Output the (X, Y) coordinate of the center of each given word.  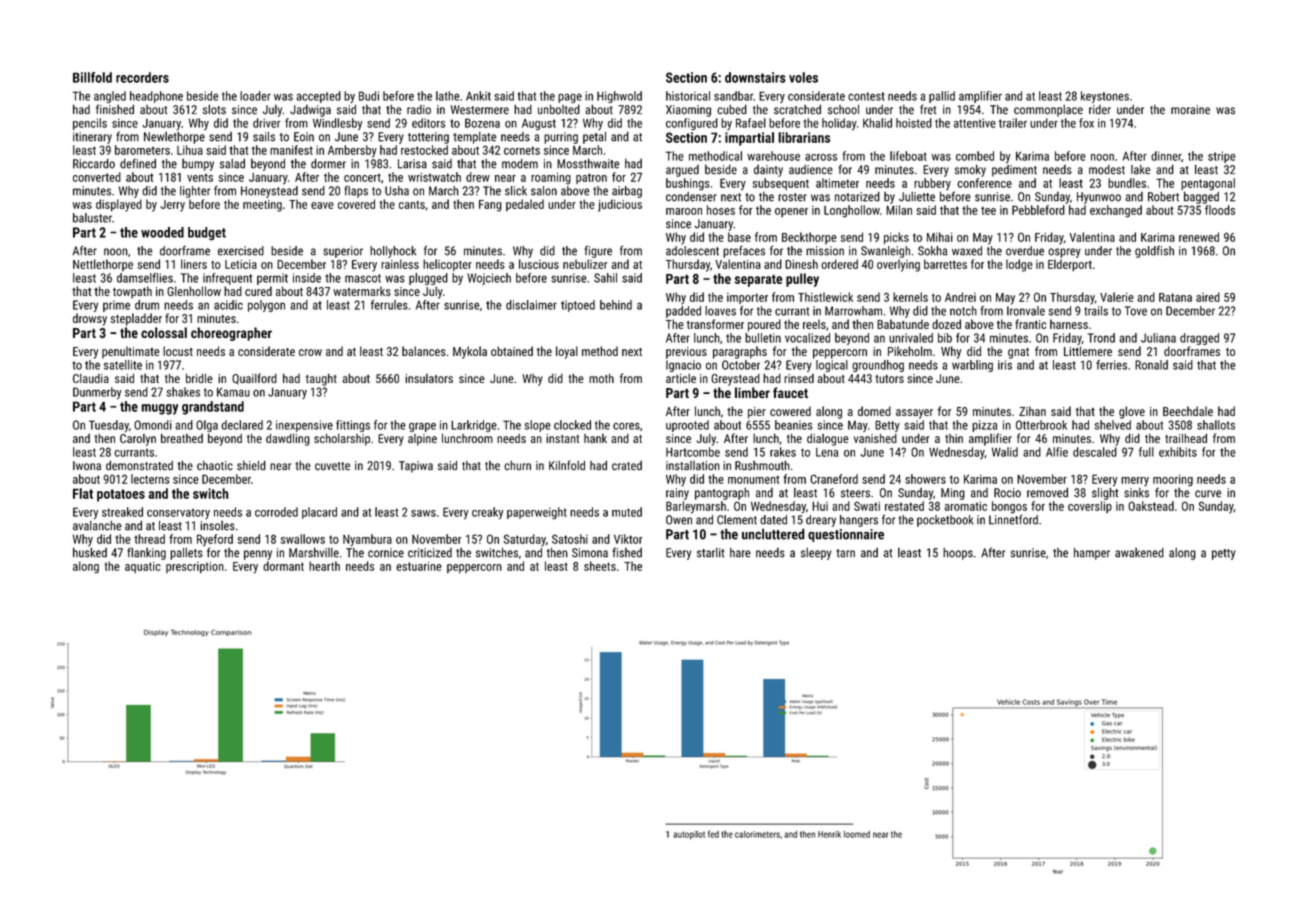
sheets (600, 566)
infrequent (227, 279)
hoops (958, 554)
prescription (195, 568)
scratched (797, 109)
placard (319, 513)
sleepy (816, 554)
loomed (857, 834)
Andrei (960, 297)
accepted (318, 97)
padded (683, 312)
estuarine (419, 566)
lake (1140, 170)
